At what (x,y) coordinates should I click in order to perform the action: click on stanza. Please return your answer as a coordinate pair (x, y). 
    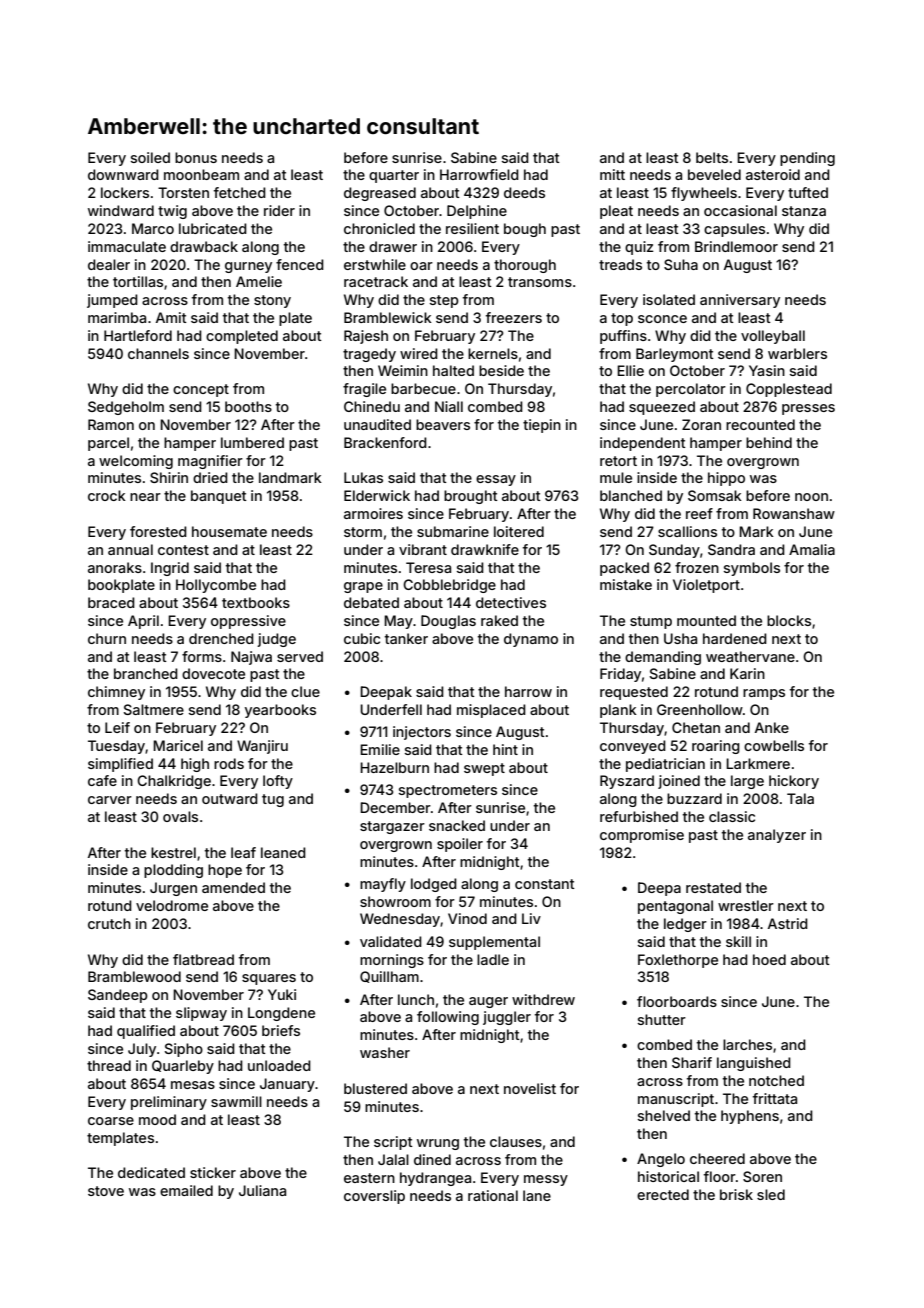
    Looking at the image, I should click on (804, 211).
